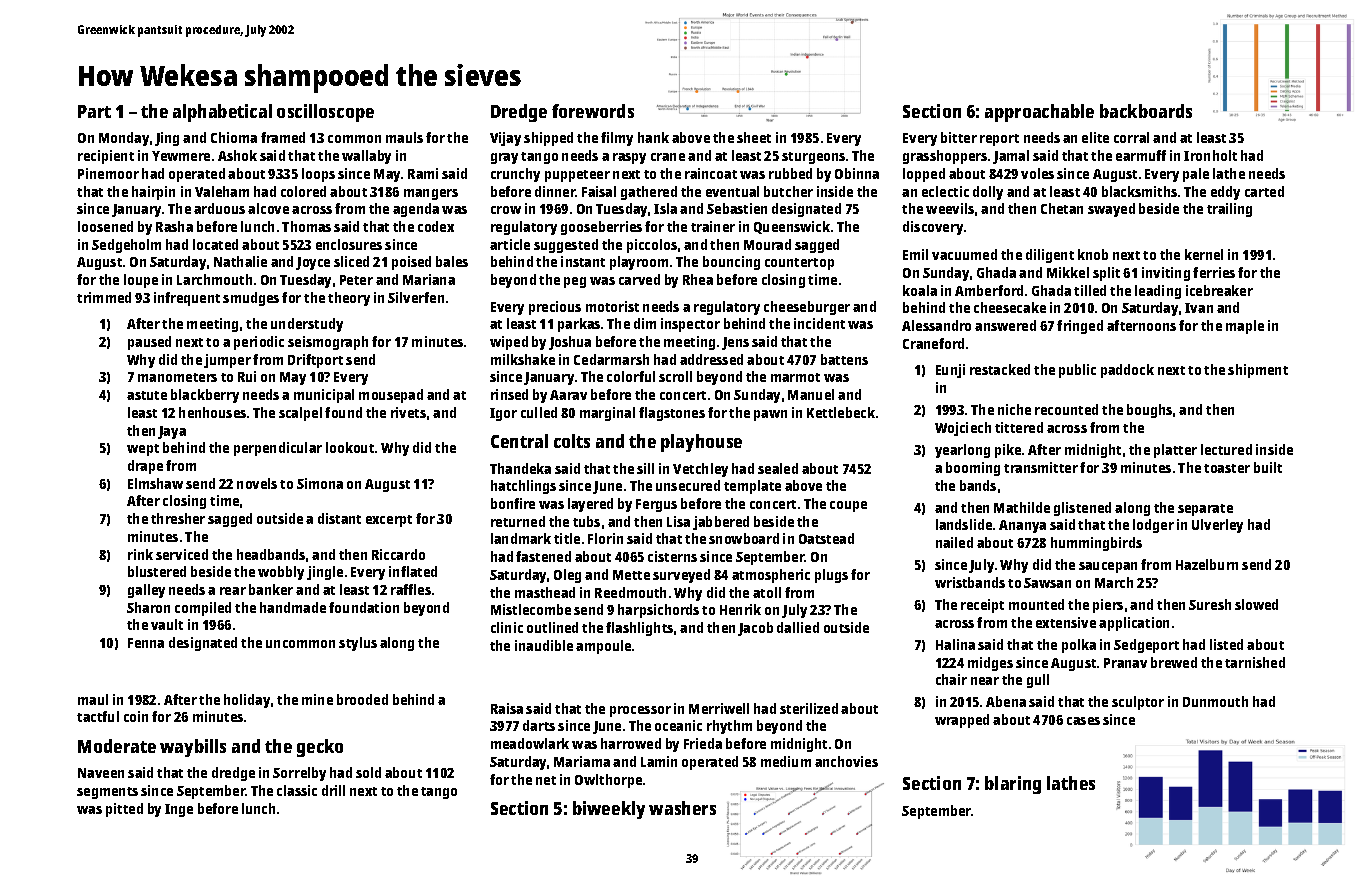 Image resolution: width=1372 pixels, height=887 pixels. I want to click on forewords, so click(593, 111).
